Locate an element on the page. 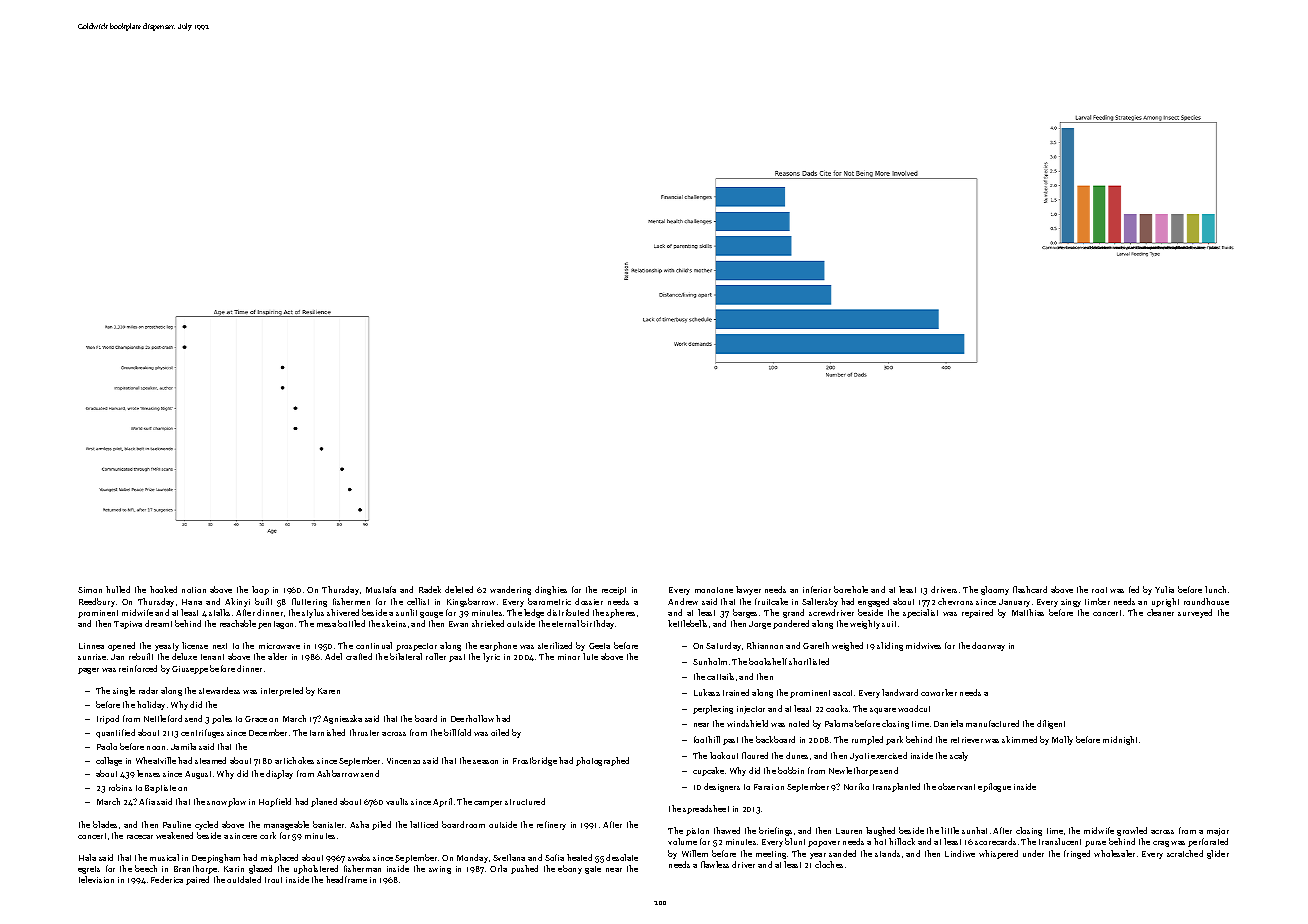 The image size is (1308, 924). headframe is located at coordinates (346, 879).
